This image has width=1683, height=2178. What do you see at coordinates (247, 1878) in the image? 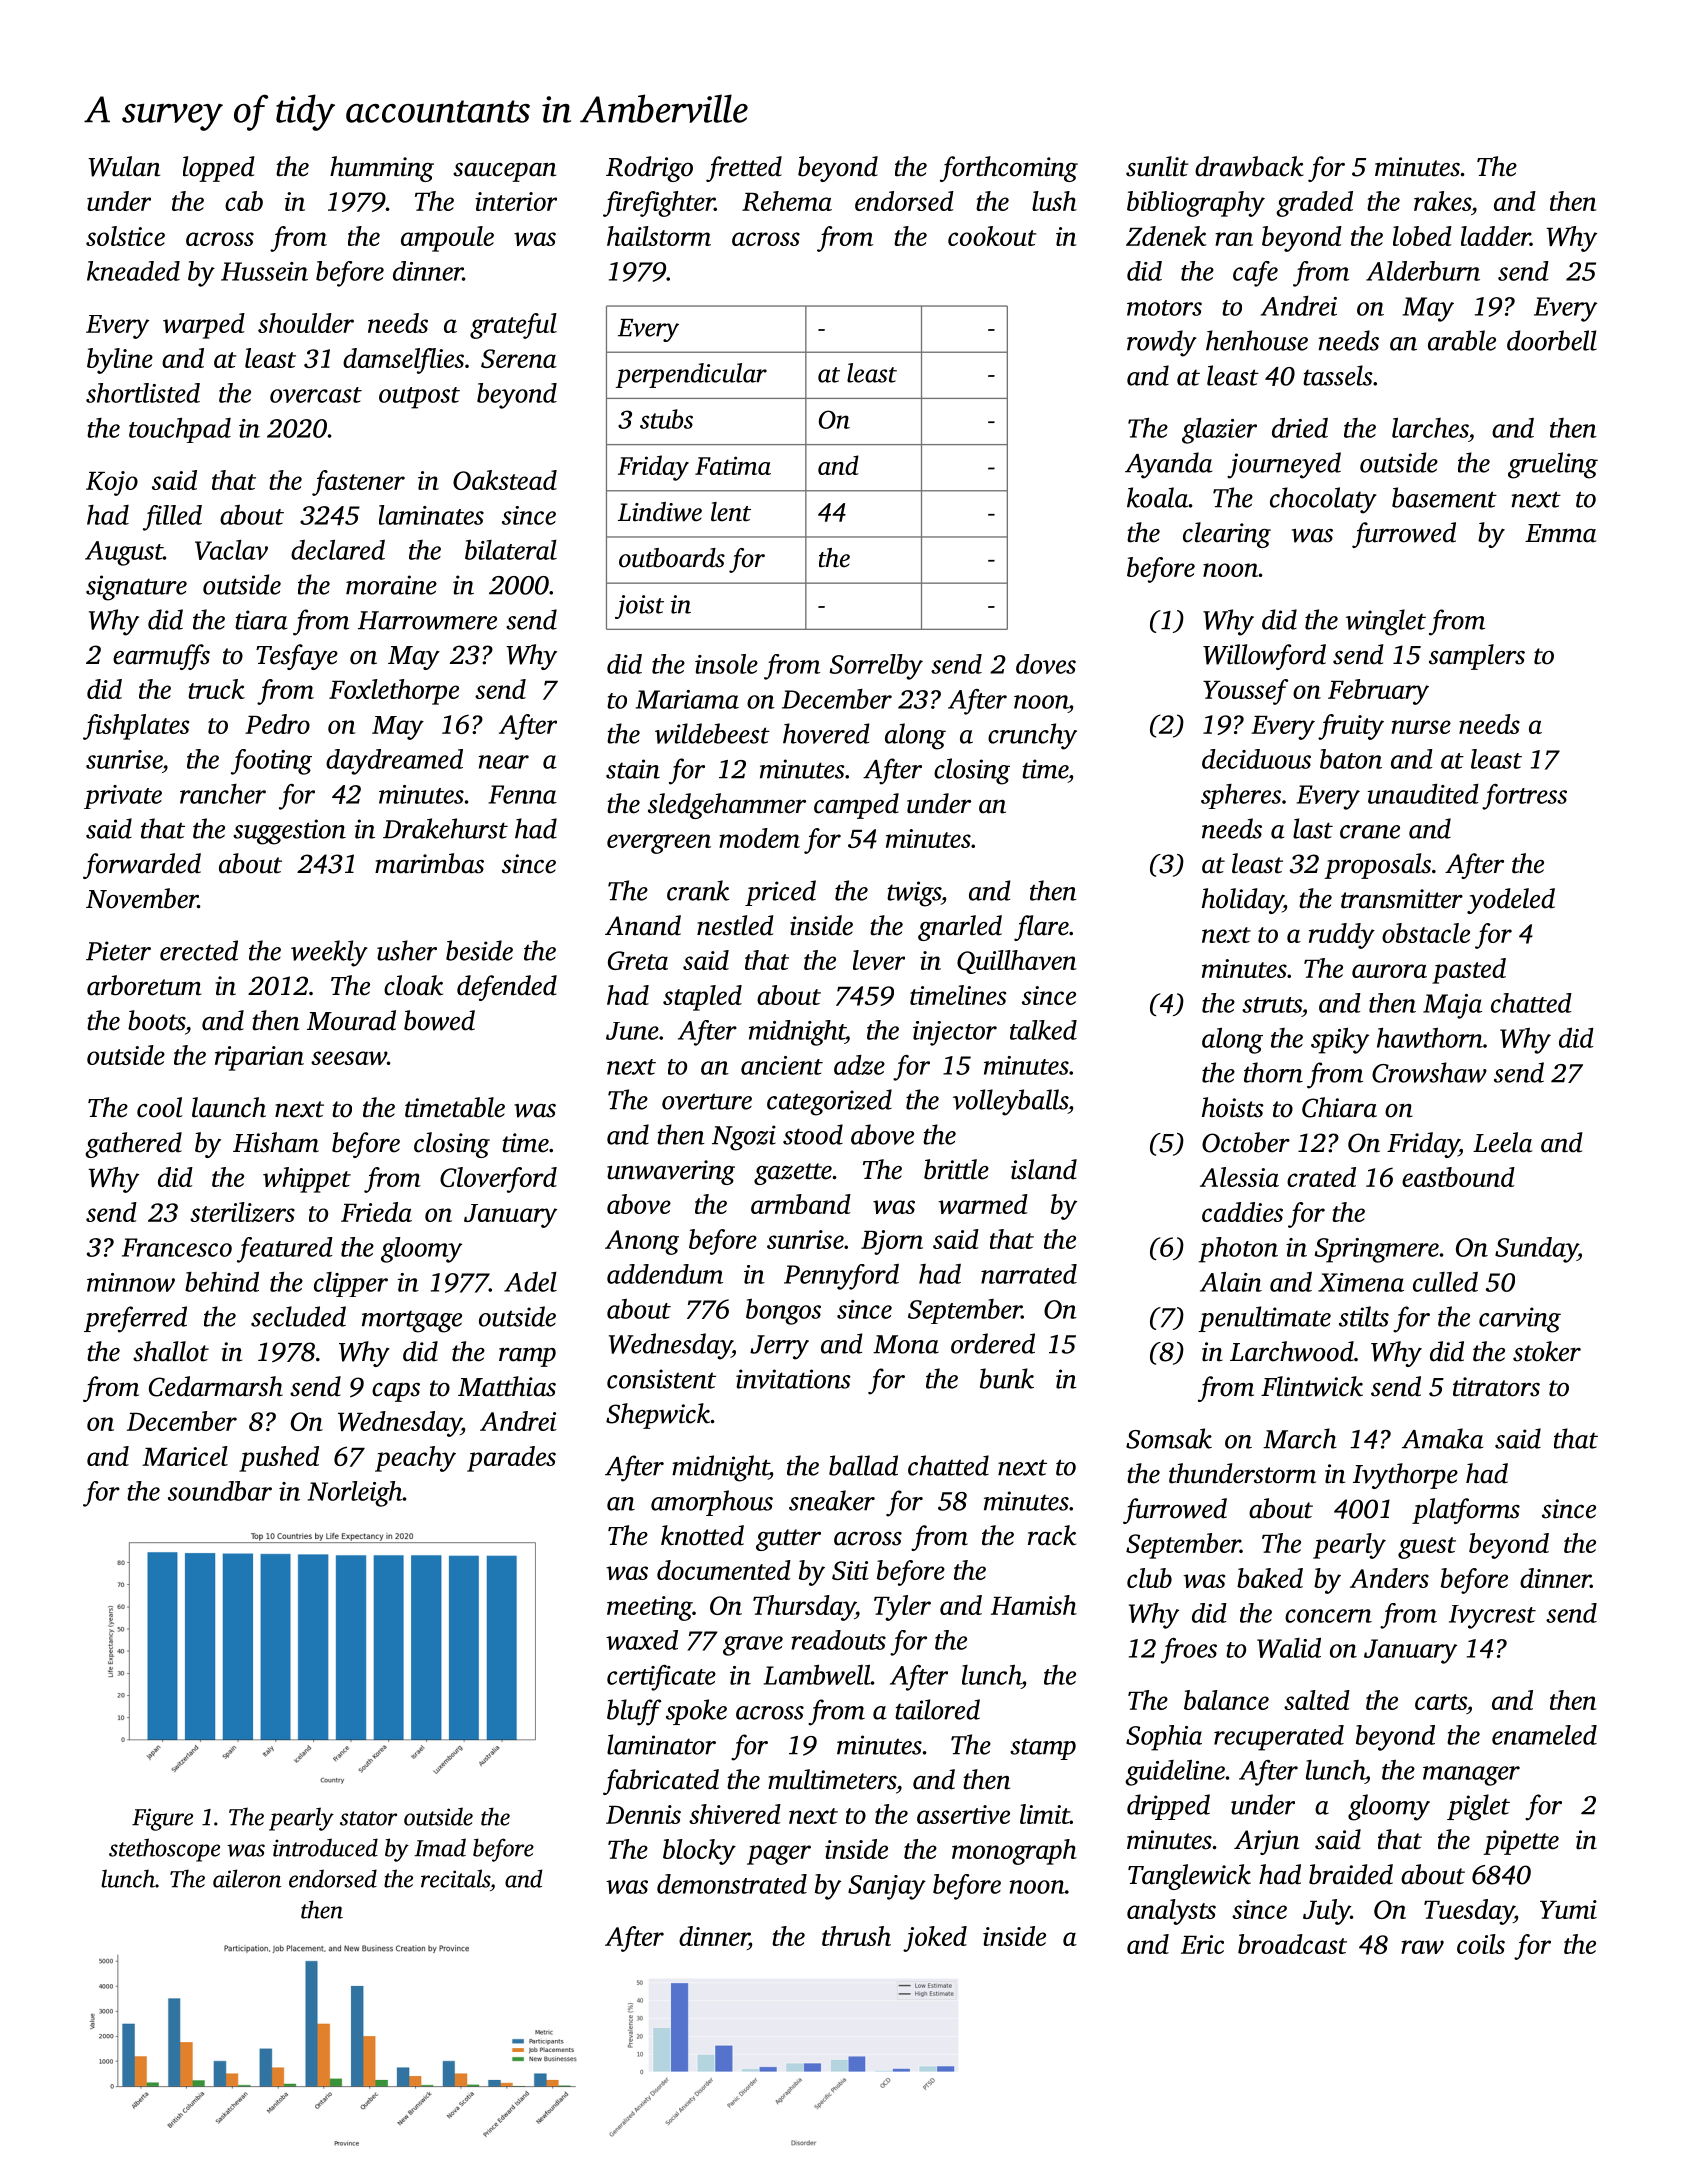
I see `aileron` at bounding box center [247, 1878].
